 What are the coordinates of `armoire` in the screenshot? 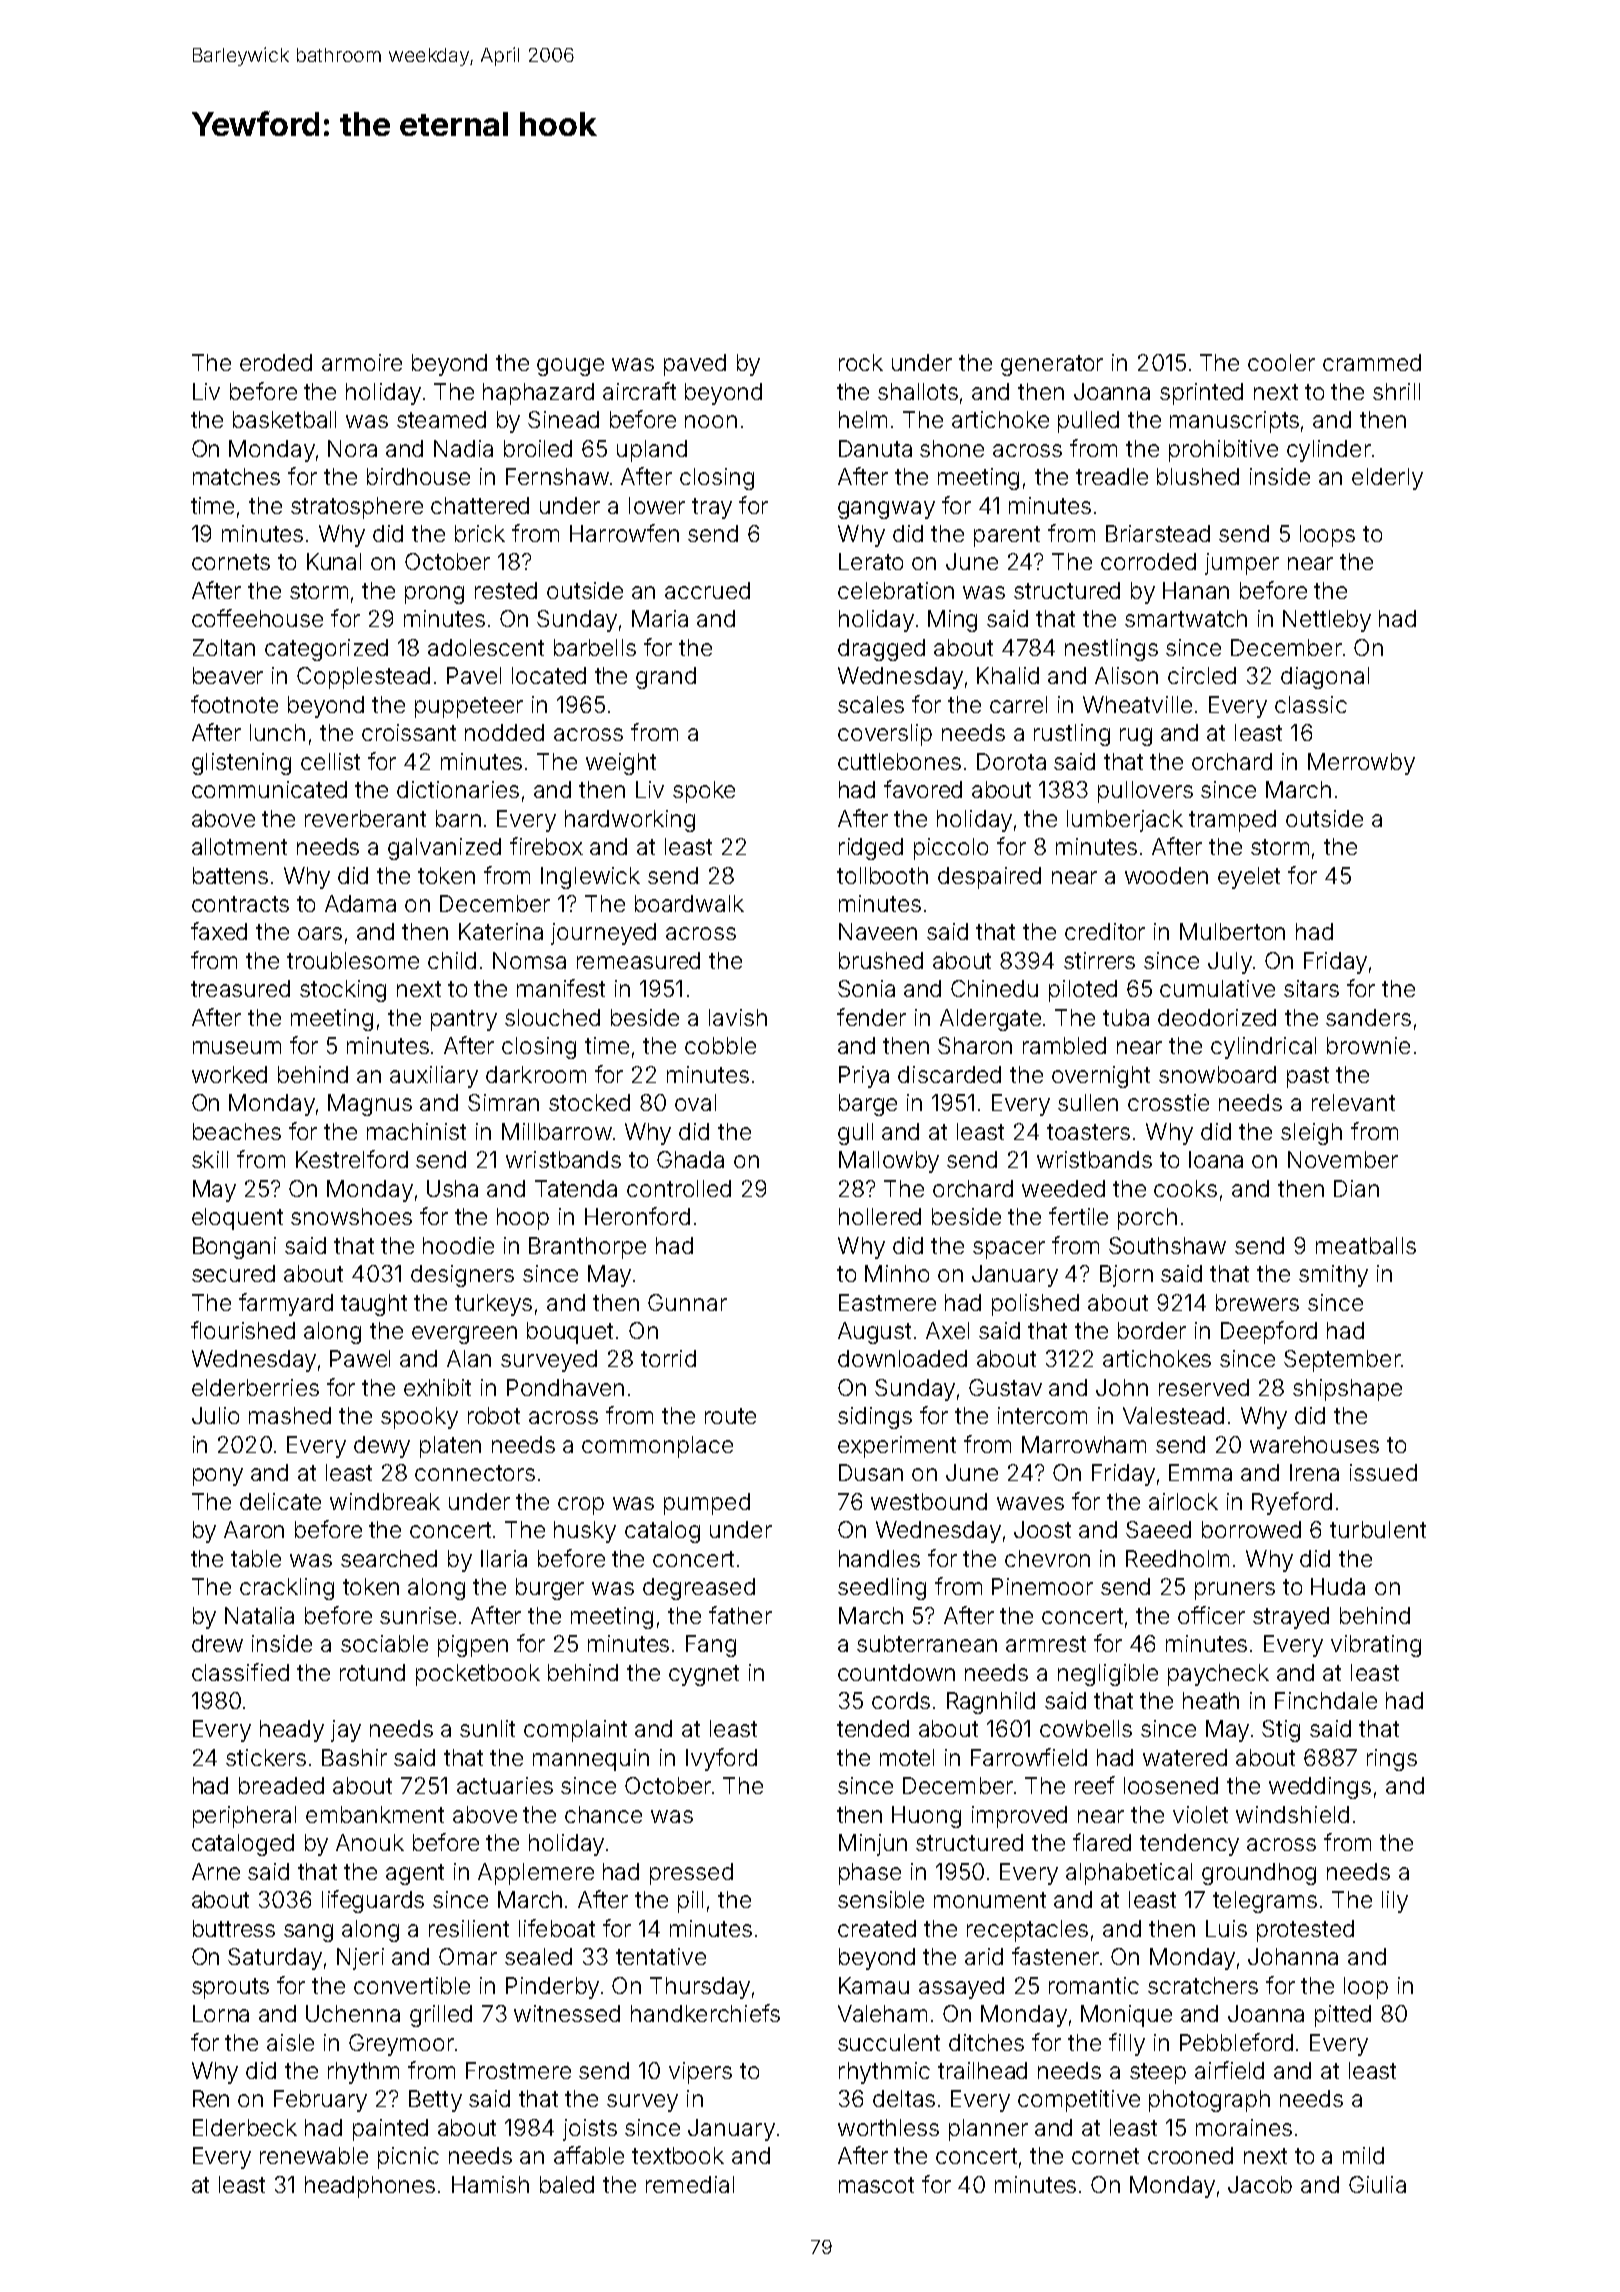 It's located at (362, 362).
